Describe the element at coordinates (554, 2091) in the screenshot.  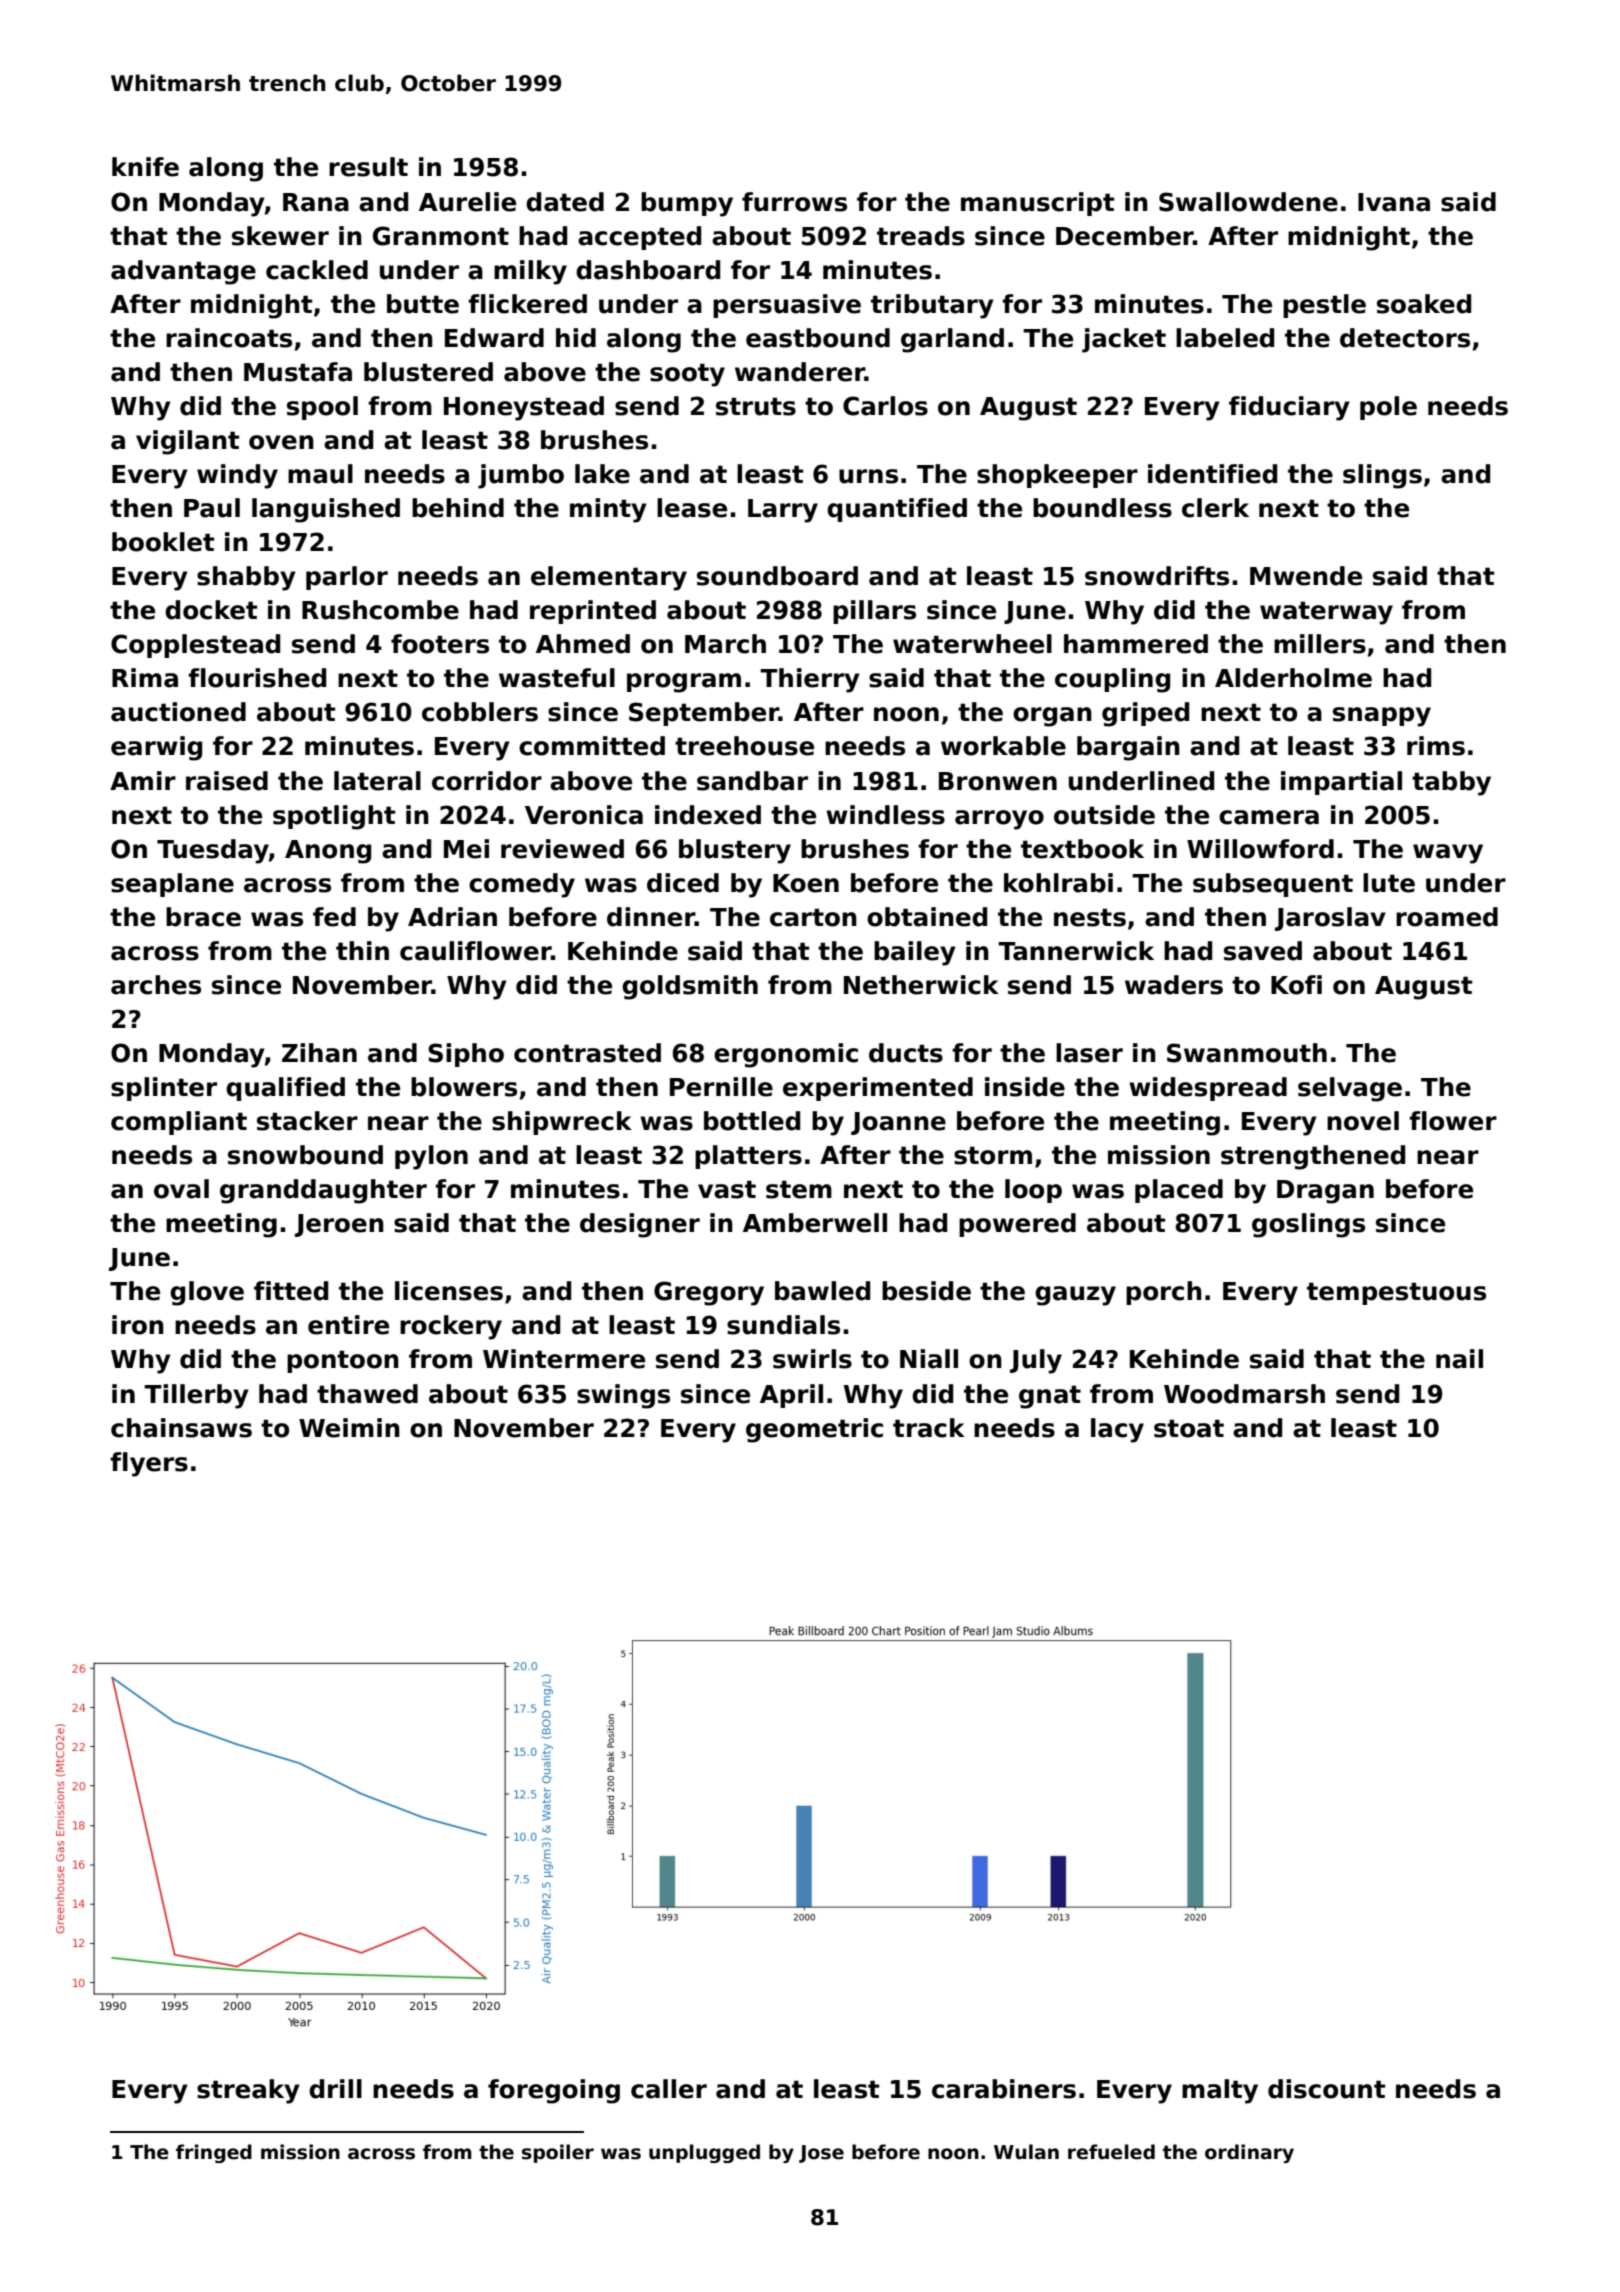
I see `foregoing` at that location.
